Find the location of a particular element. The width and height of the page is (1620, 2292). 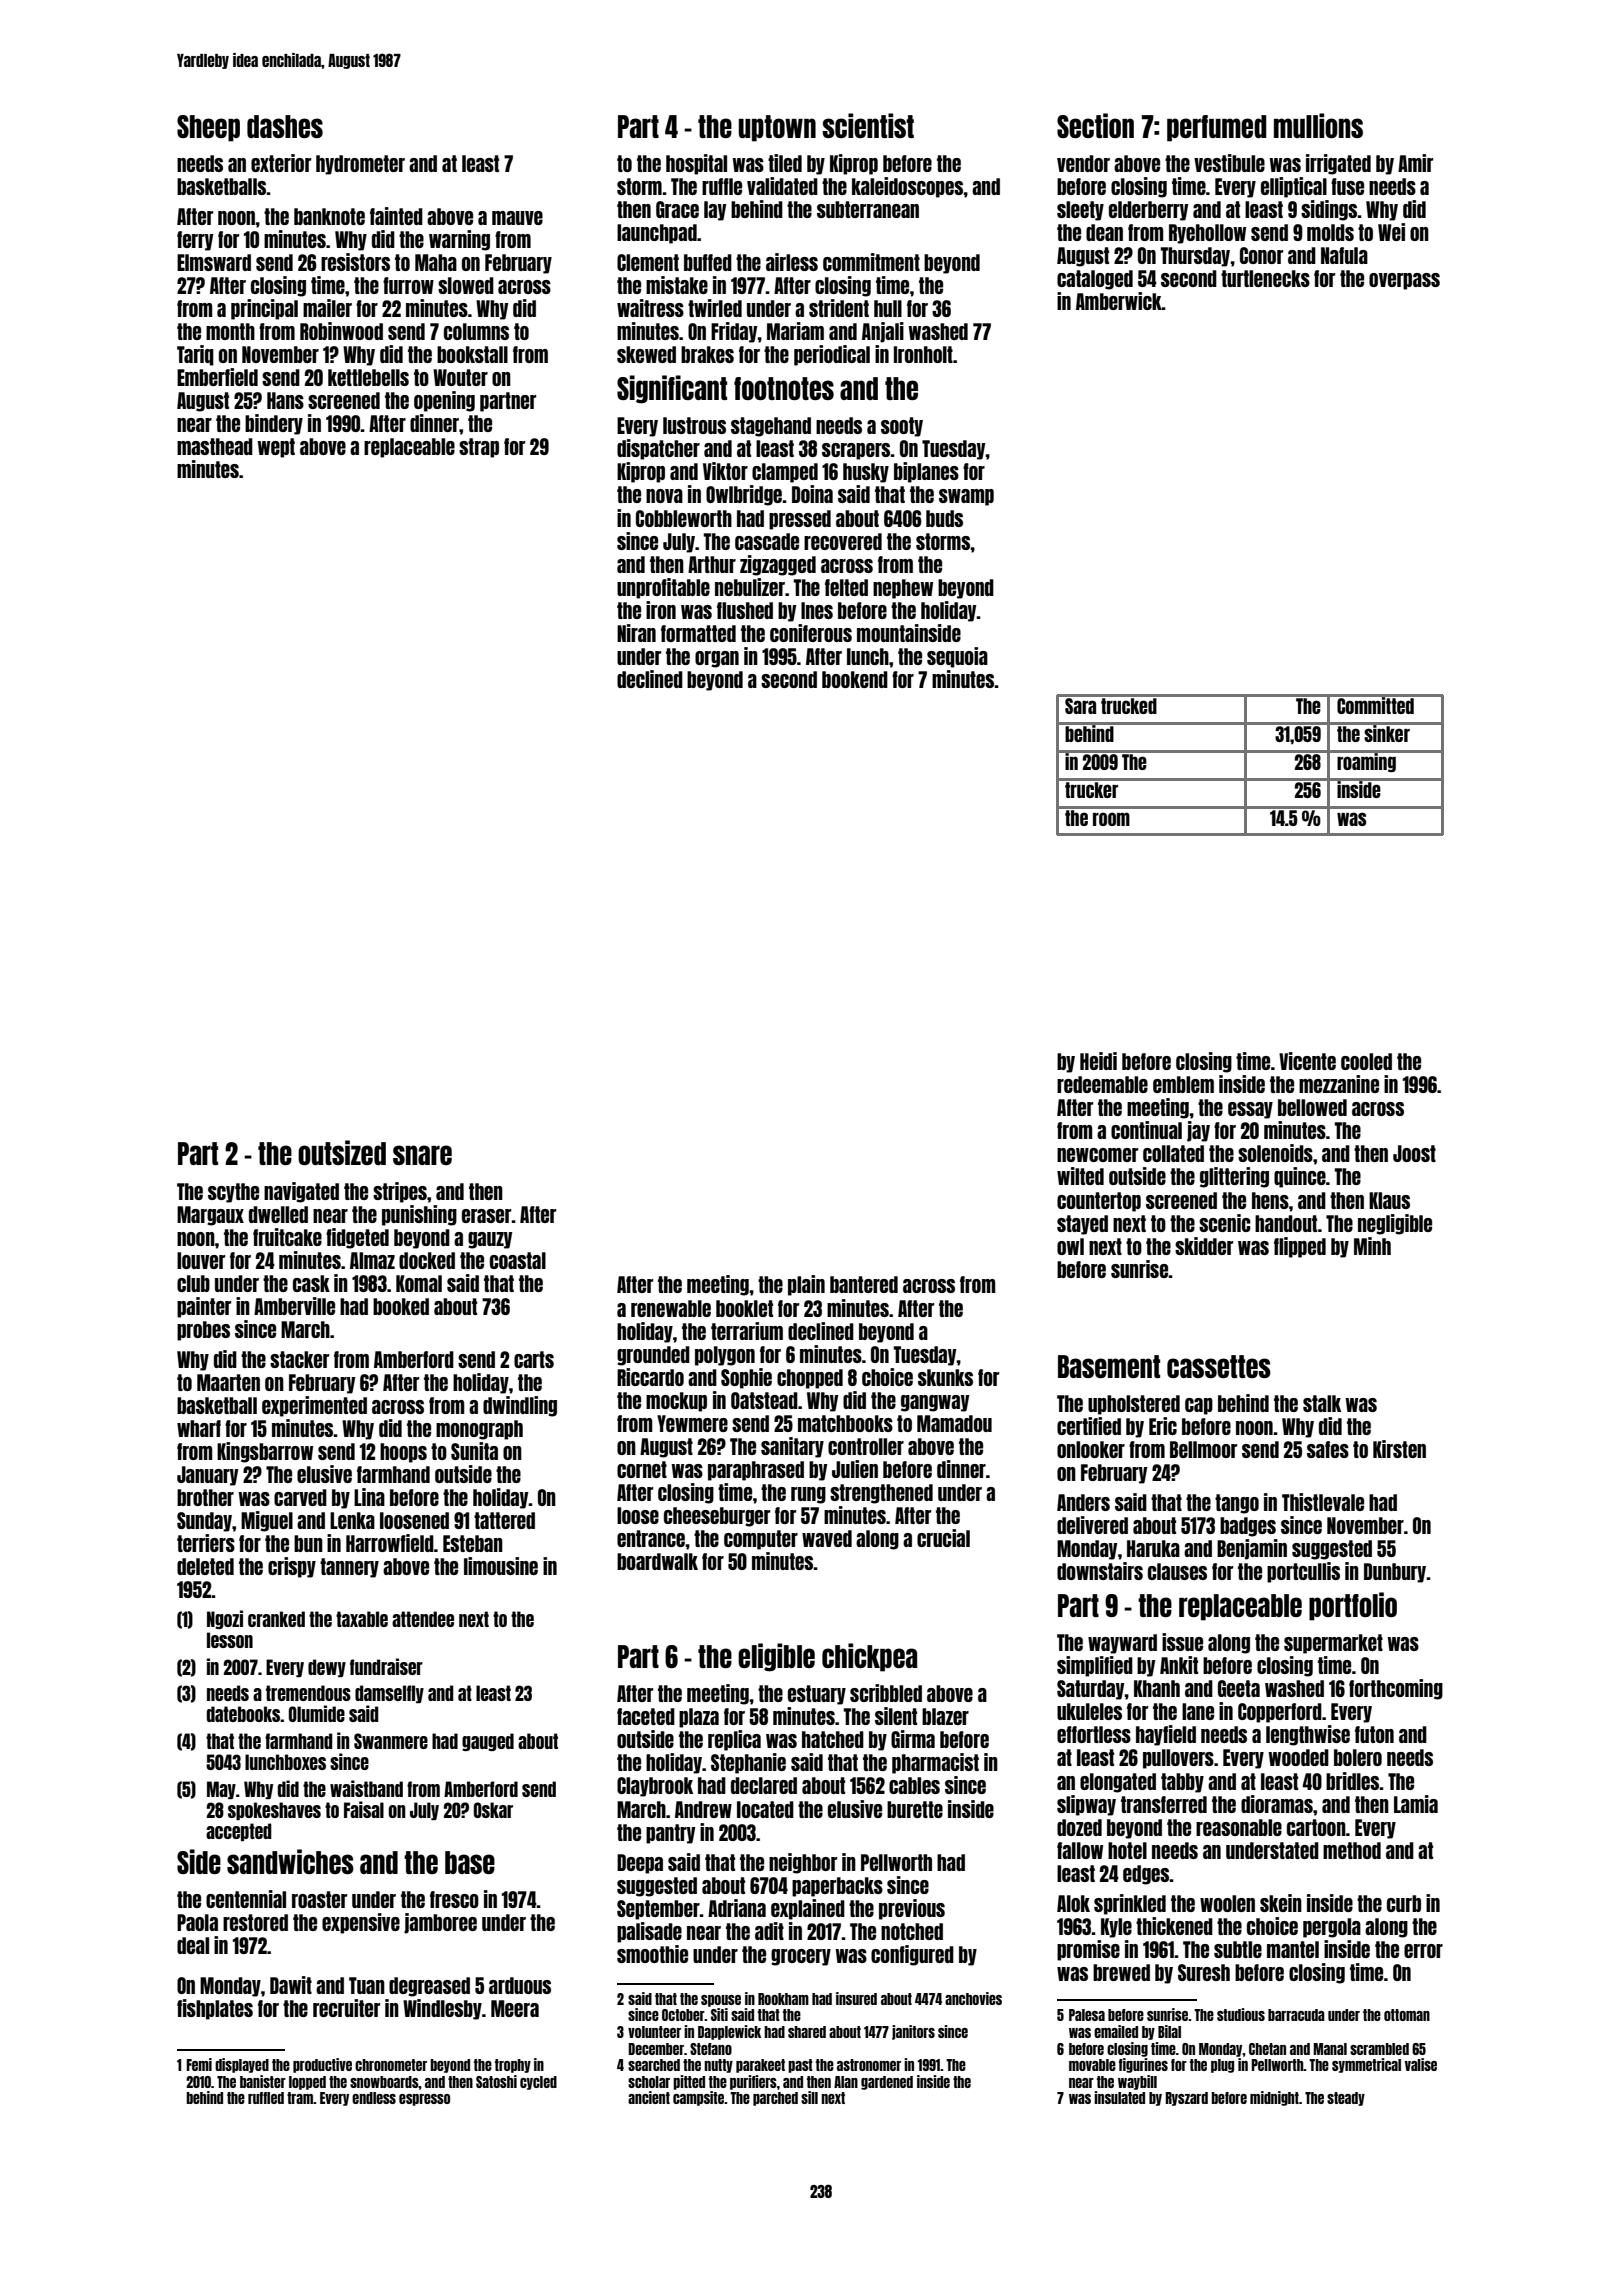

Sheep is located at coordinates (208, 128).
